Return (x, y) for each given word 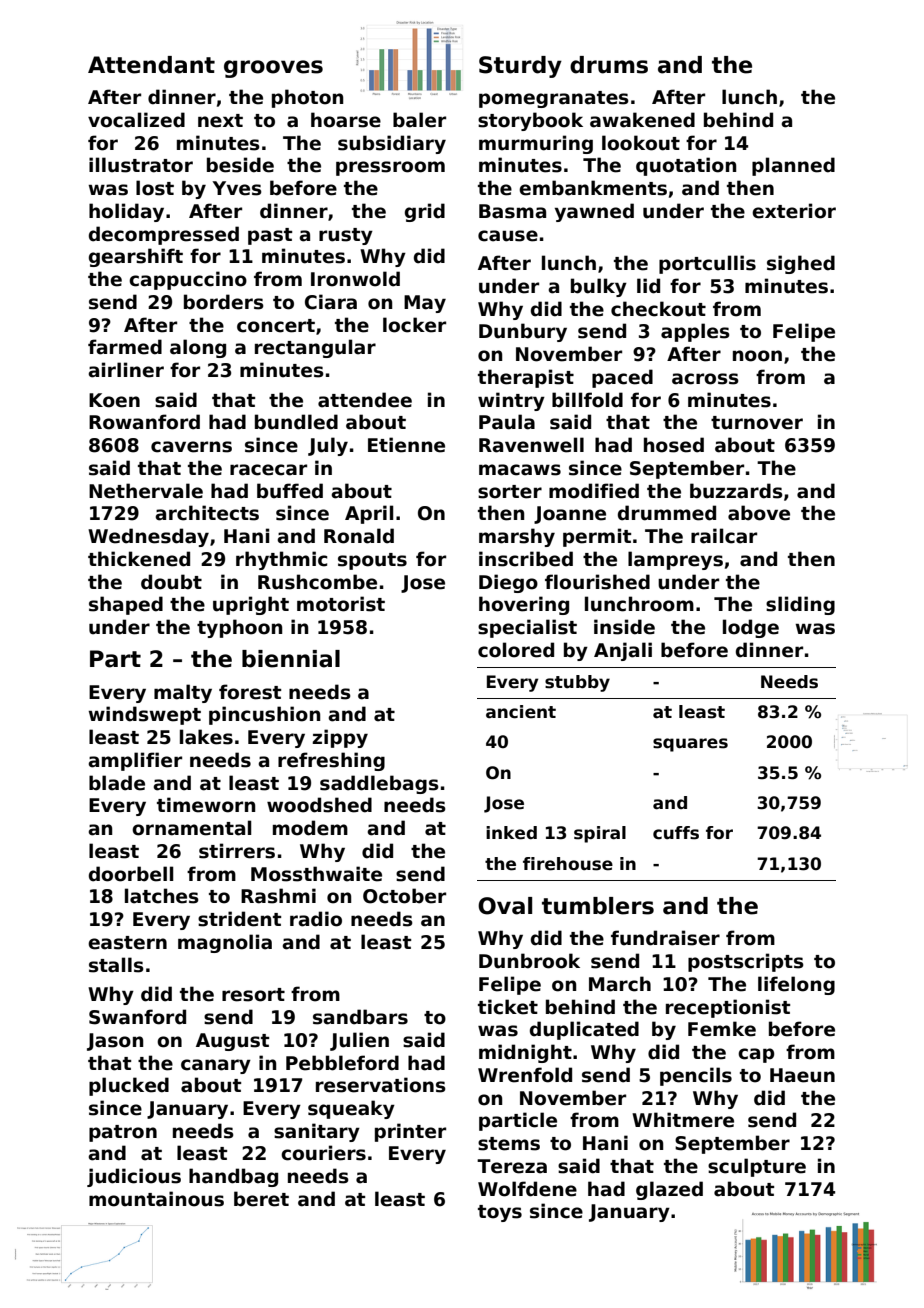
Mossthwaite (316, 874)
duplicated (584, 1030)
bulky (599, 287)
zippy (340, 738)
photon (307, 98)
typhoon (239, 628)
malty (183, 693)
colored (516, 650)
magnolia (225, 943)
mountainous (156, 1199)
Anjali (623, 651)
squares (690, 745)
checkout (658, 309)
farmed (125, 347)
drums (609, 65)
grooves (273, 69)
